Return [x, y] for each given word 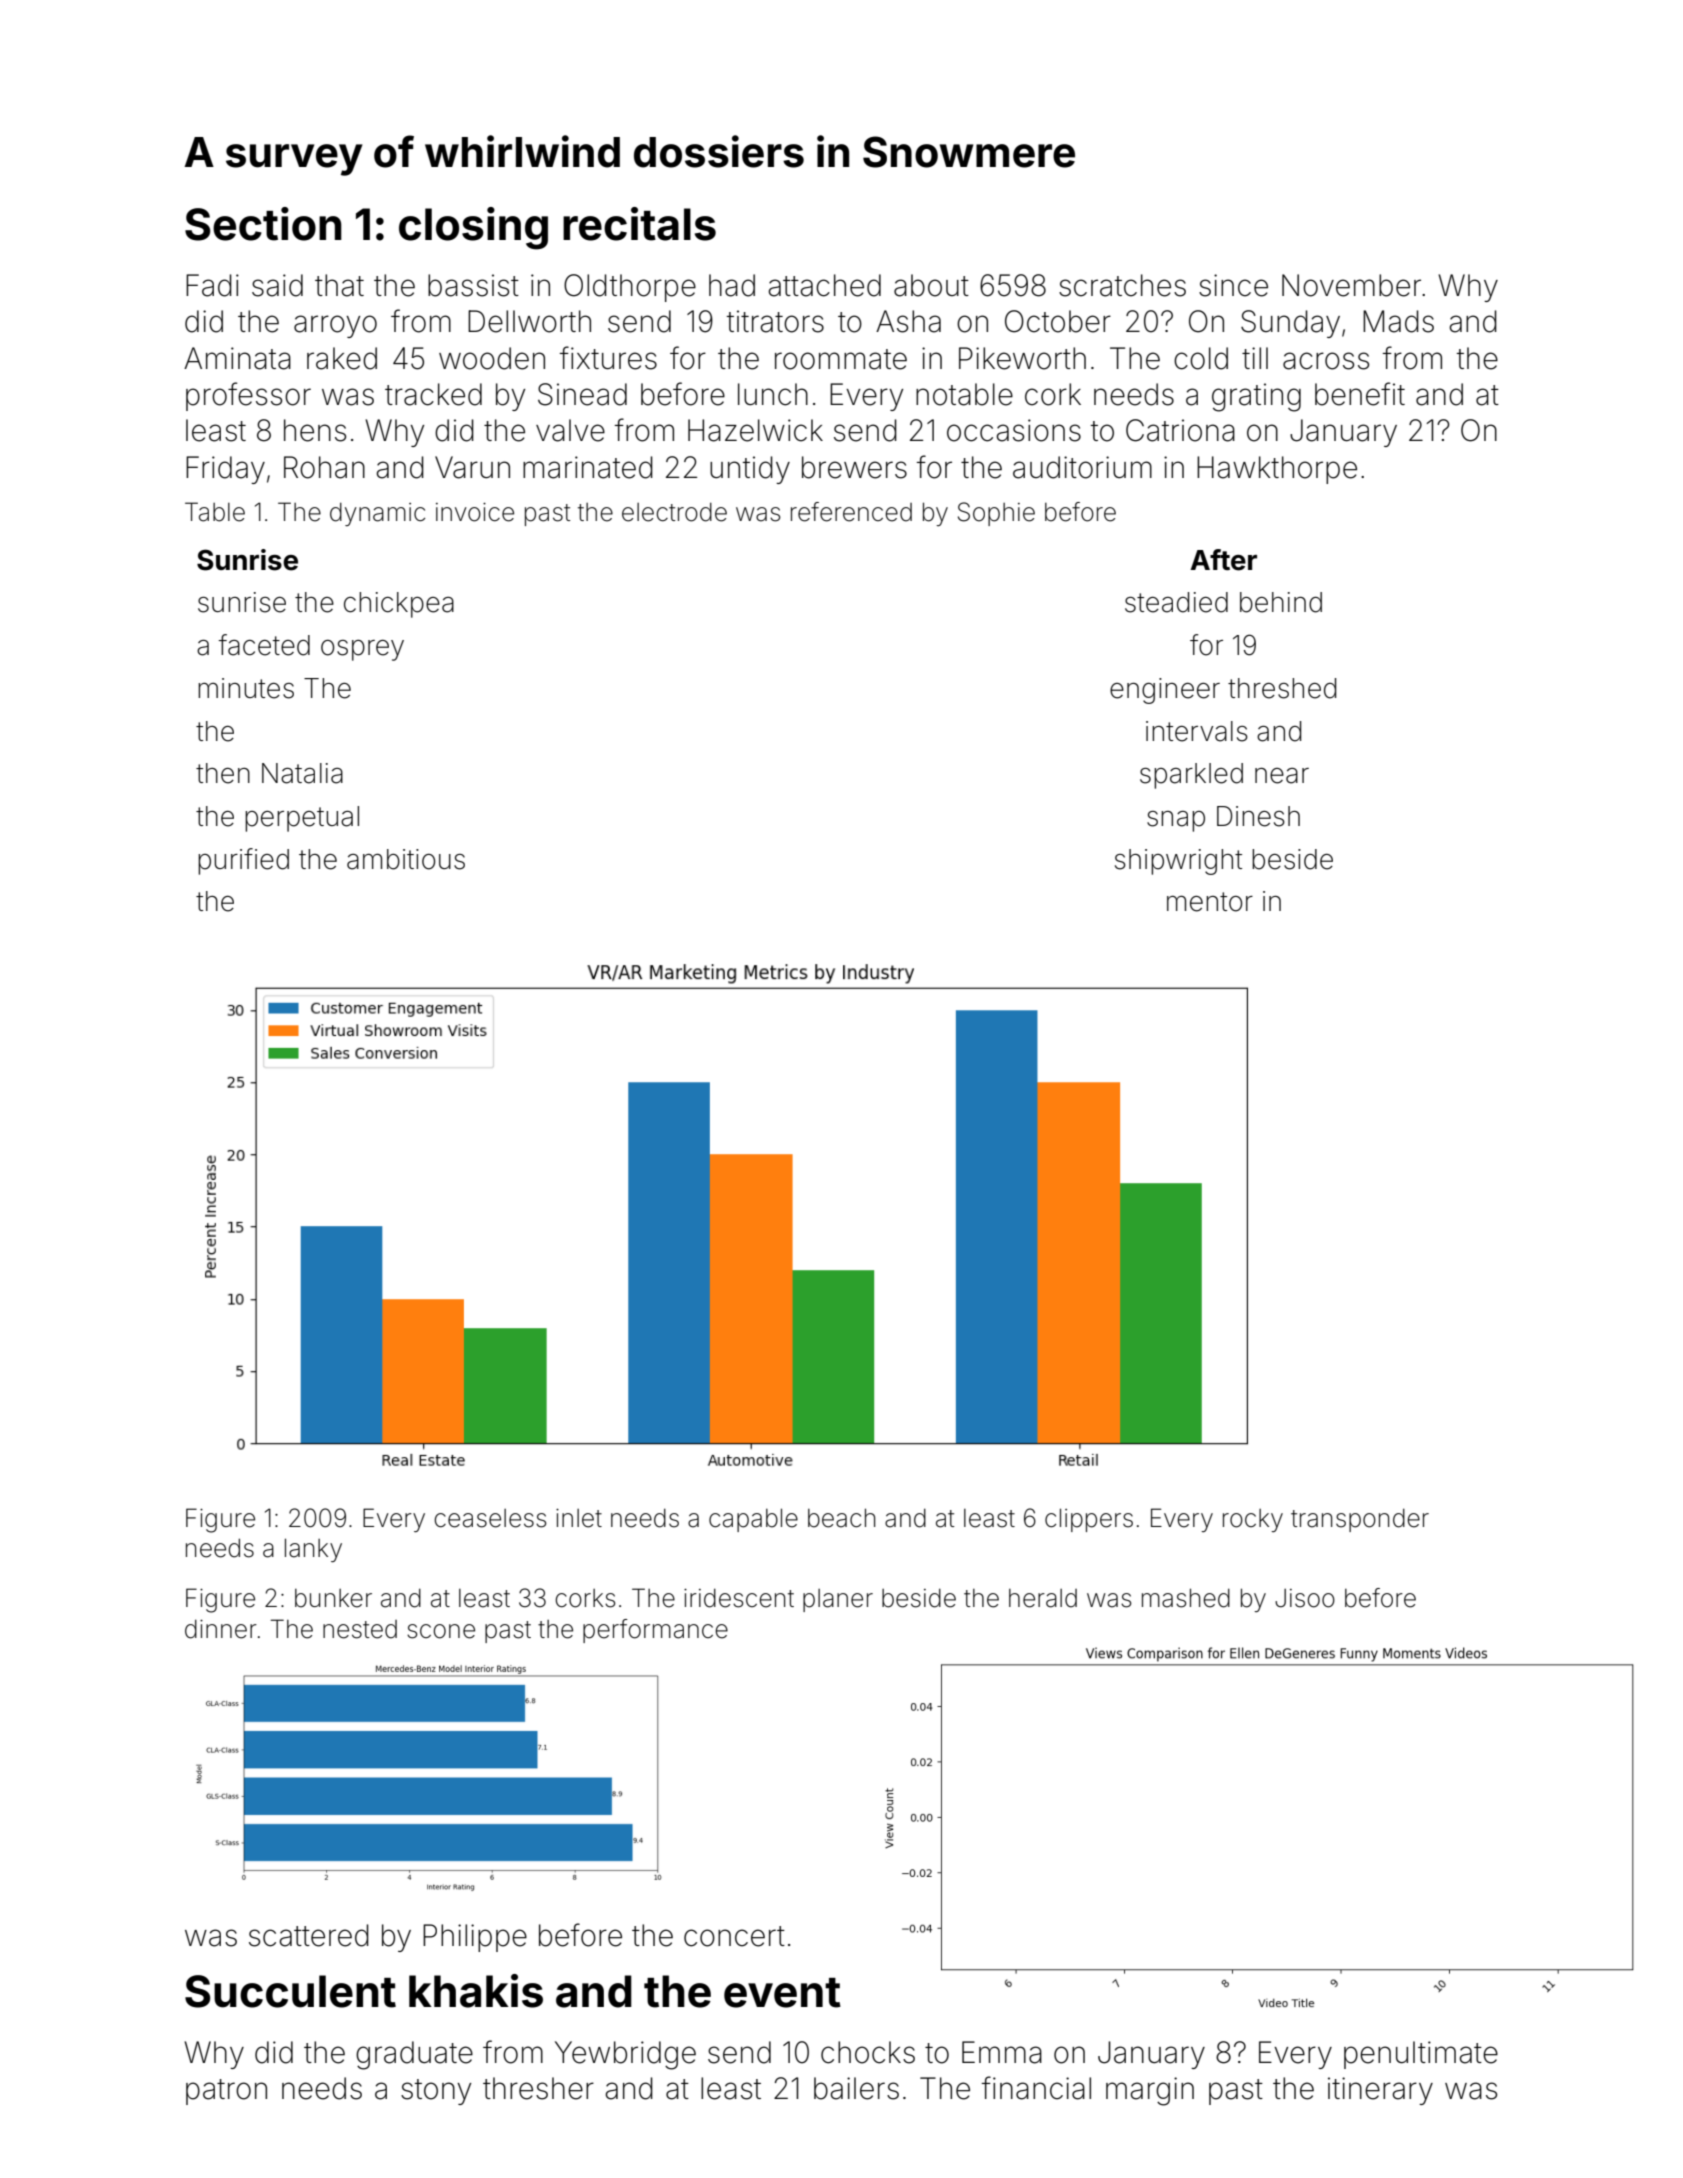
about [931, 285]
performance [655, 1631]
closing [473, 228]
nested [360, 1629]
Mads [1398, 321]
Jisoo [1305, 1598]
